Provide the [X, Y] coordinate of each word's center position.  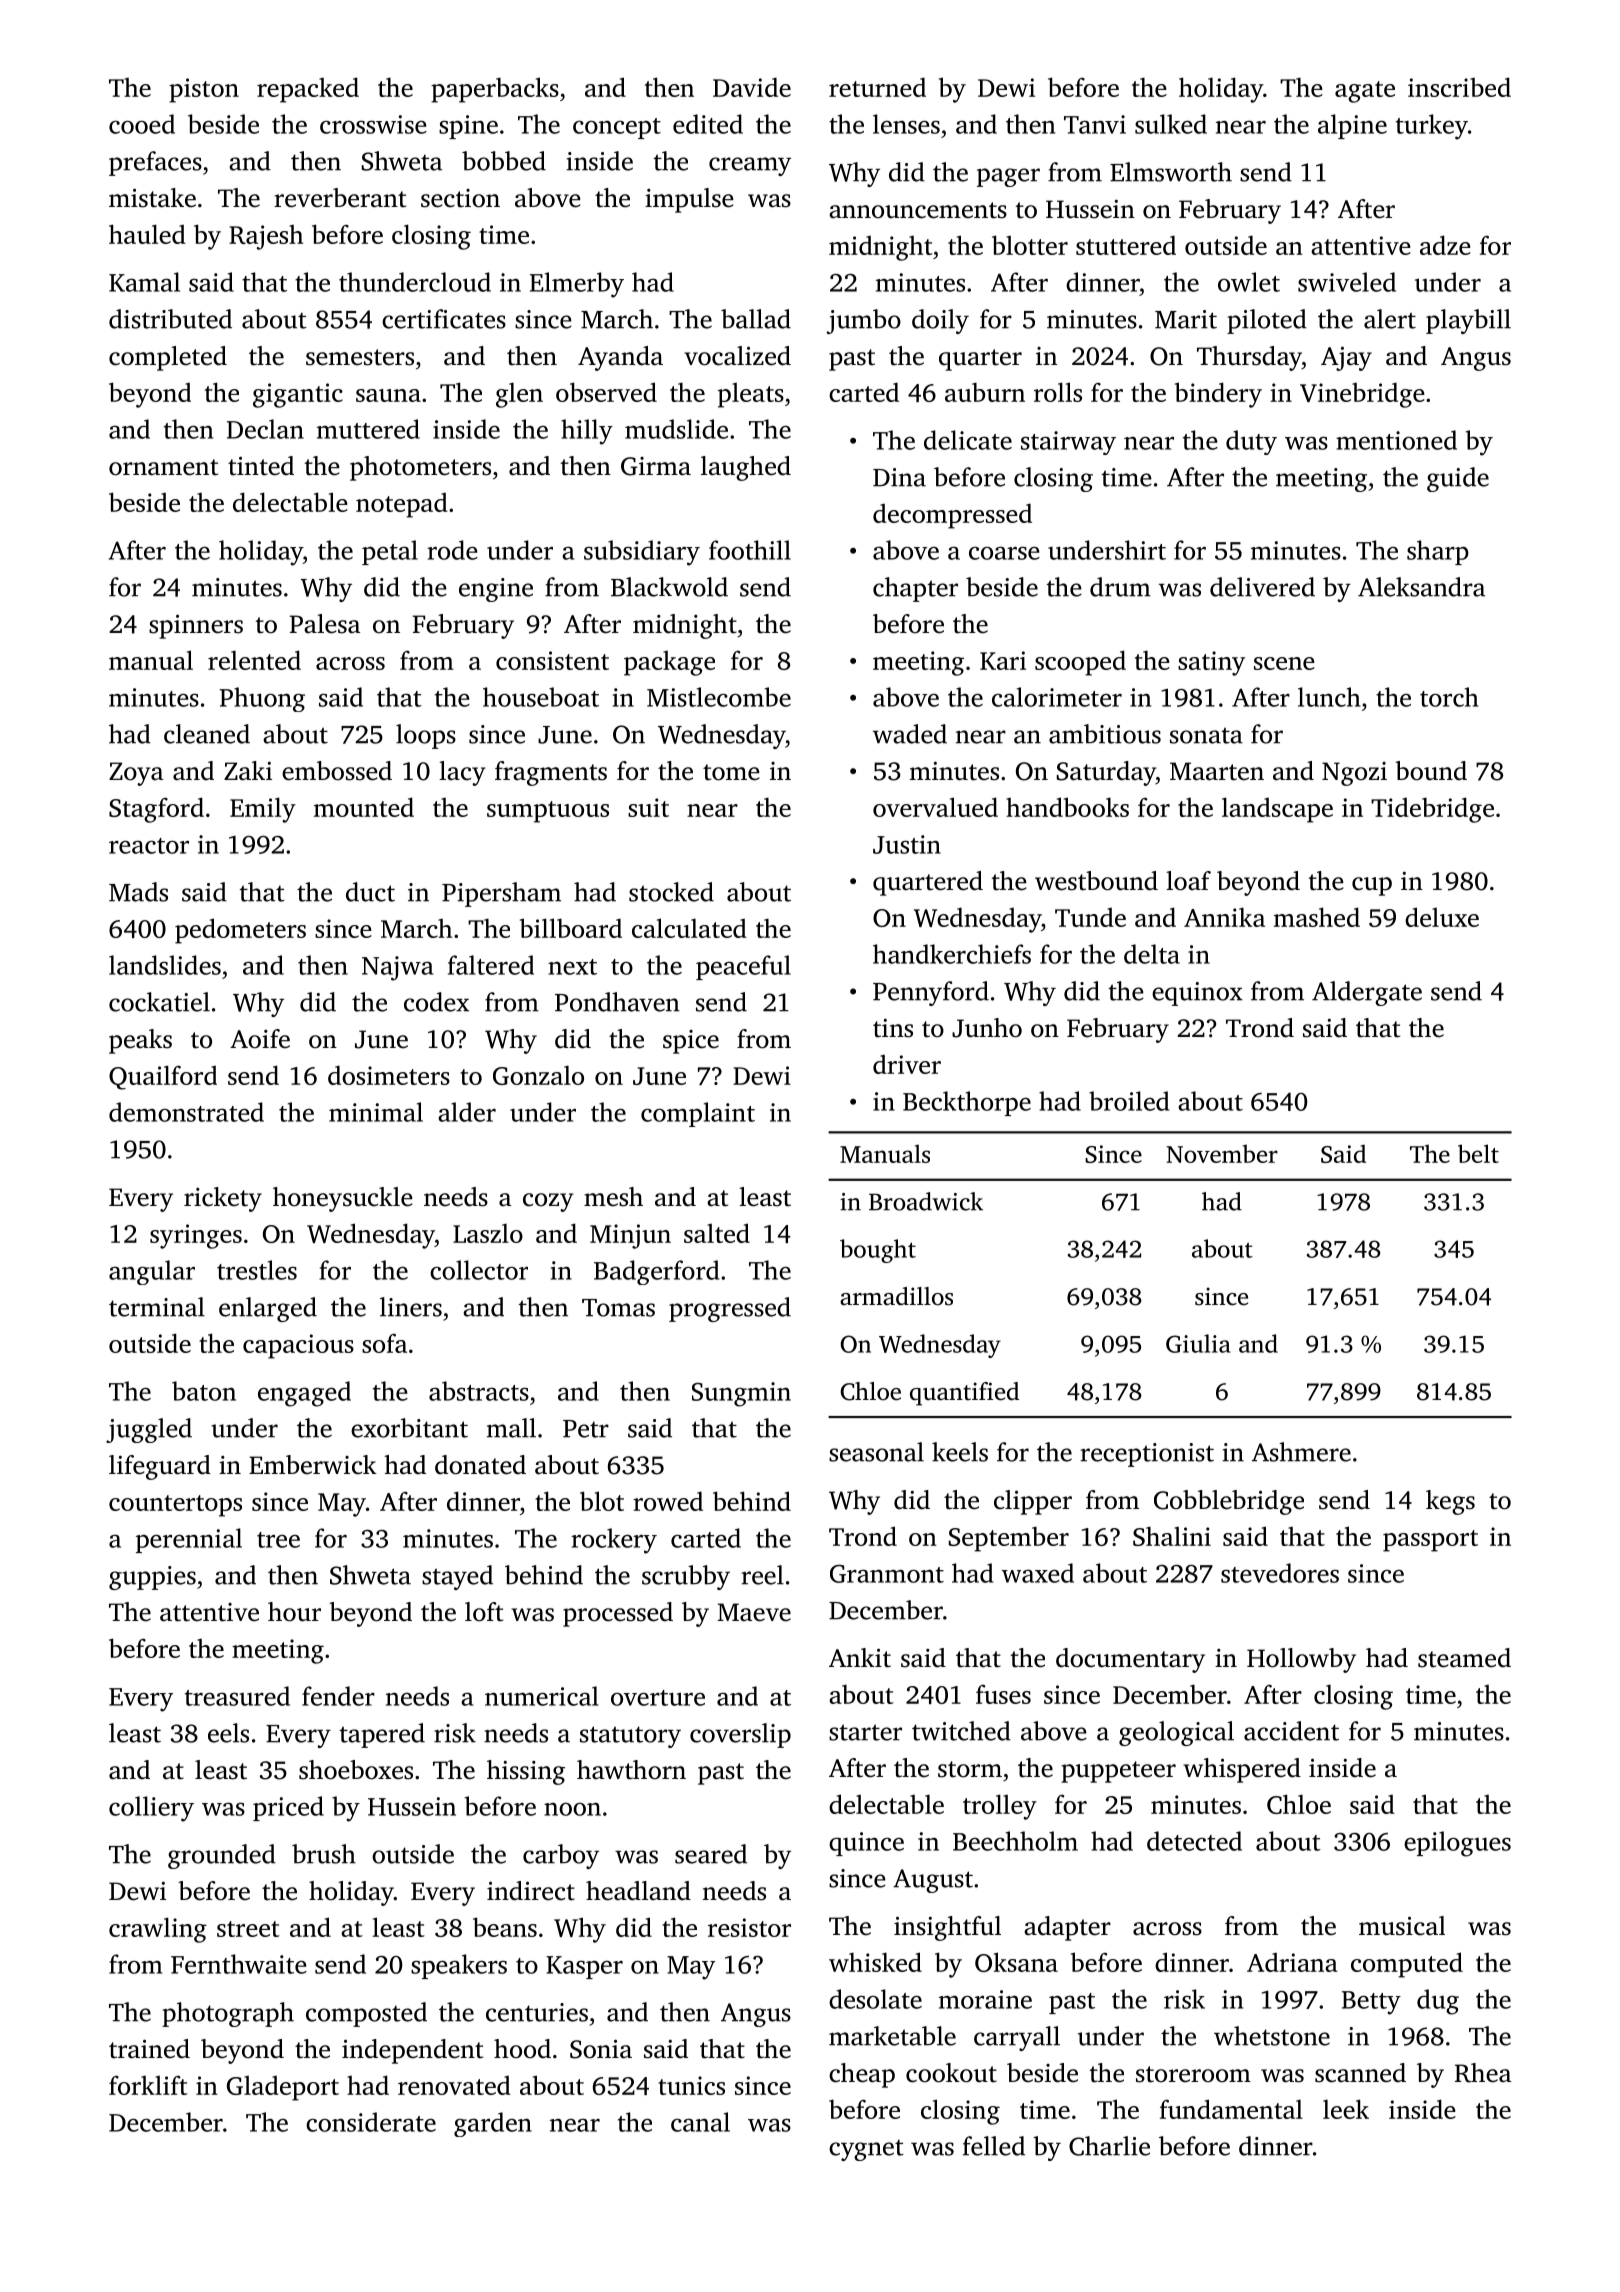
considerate [371, 2122]
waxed [1038, 1573]
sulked [1171, 124]
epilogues [1457, 1844]
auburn [985, 392]
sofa [384, 1343]
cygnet [866, 2150]
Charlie [1109, 2146]
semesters [360, 357]
